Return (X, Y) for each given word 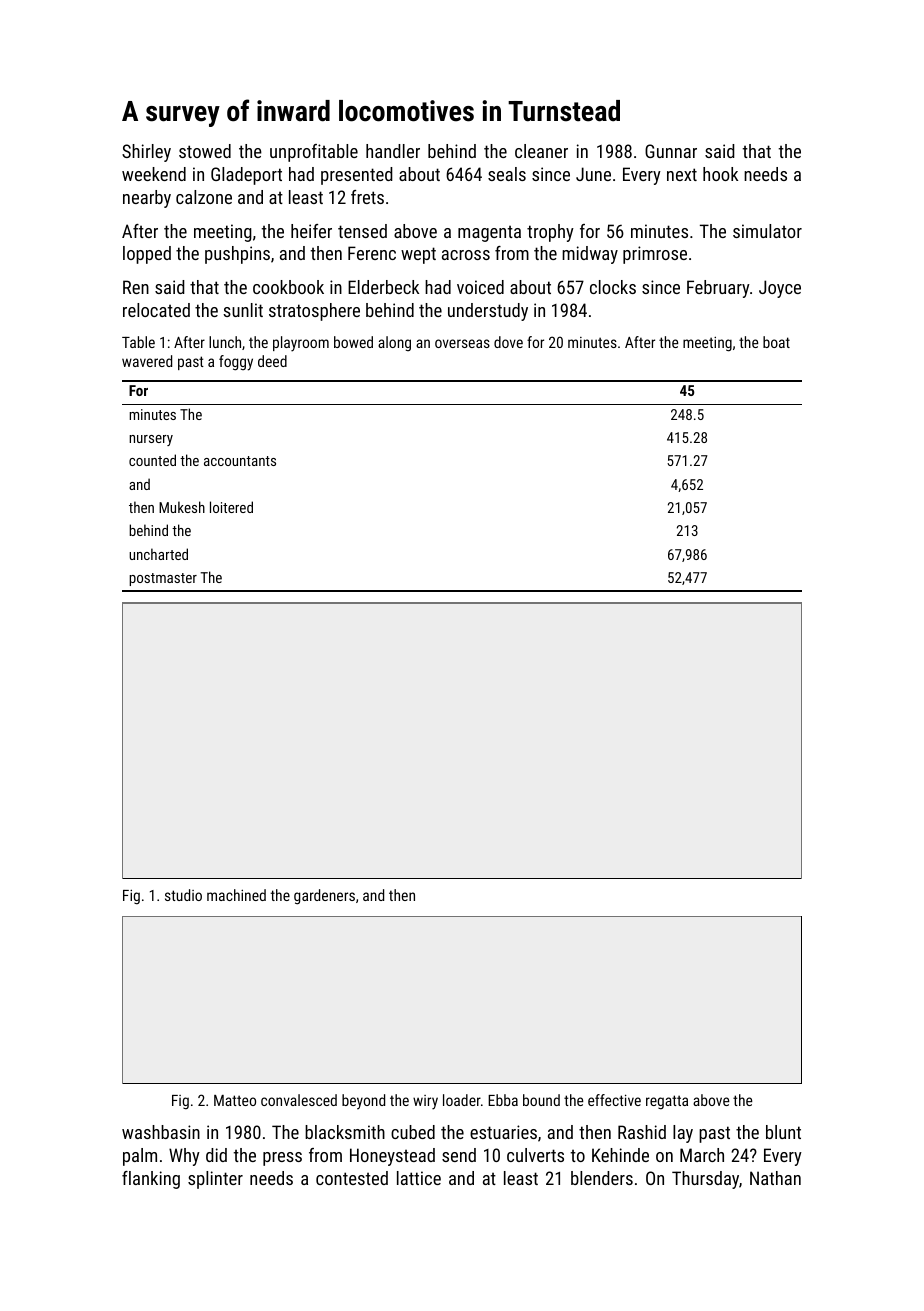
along (394, 343)
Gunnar (671, 151)
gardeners (324, 897)
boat (776, 342)
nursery (151, 440)
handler (393, 151)
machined (236, 895)
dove (508, 342)
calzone (204, 197)
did (216, 1155)
